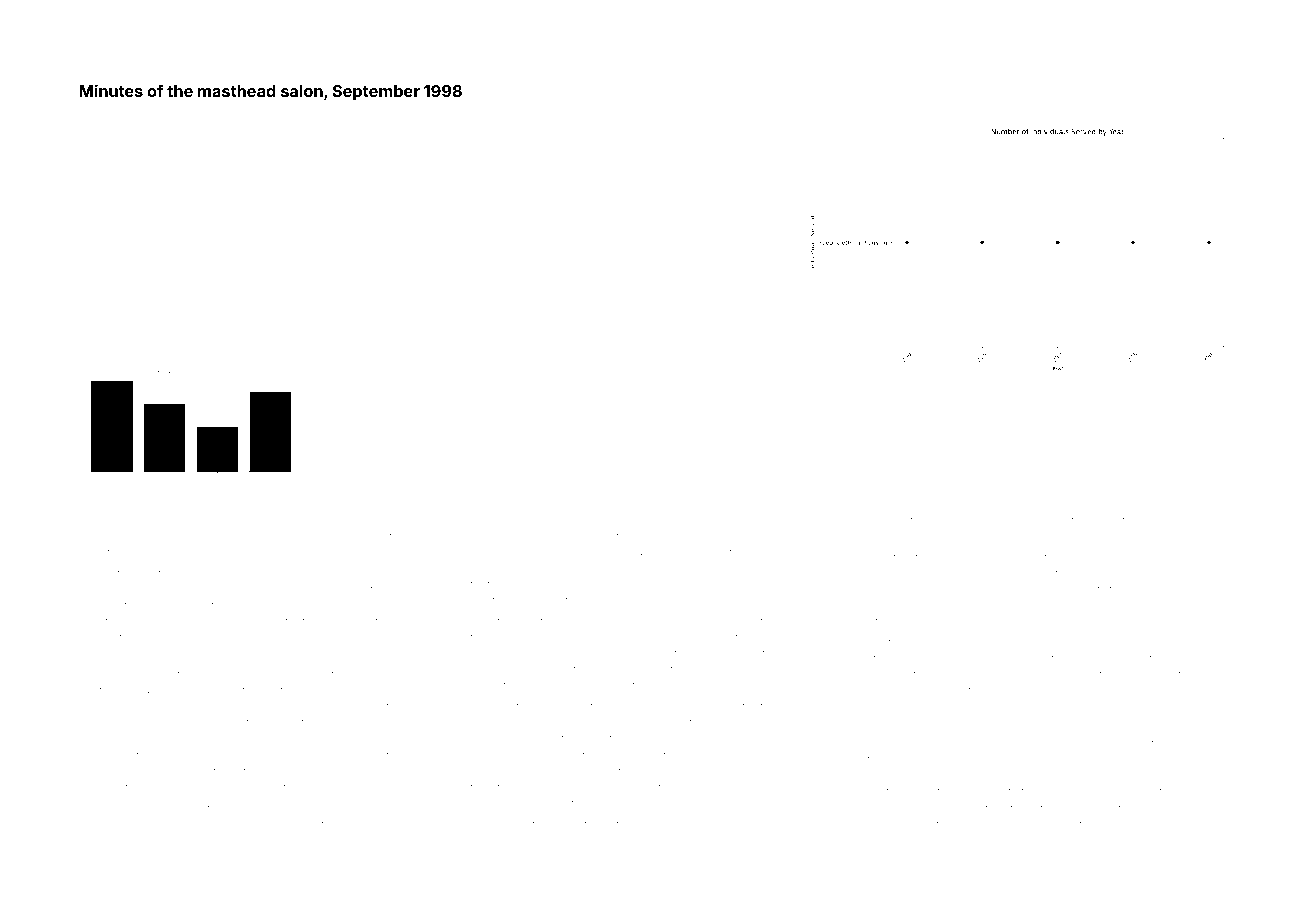 Image resolution: width=1308 pixels, height=924 pixels. What do you see at coordinates (571, 521) in the screenshot?
I see `Andrew` at bounding box center [571, 521].
